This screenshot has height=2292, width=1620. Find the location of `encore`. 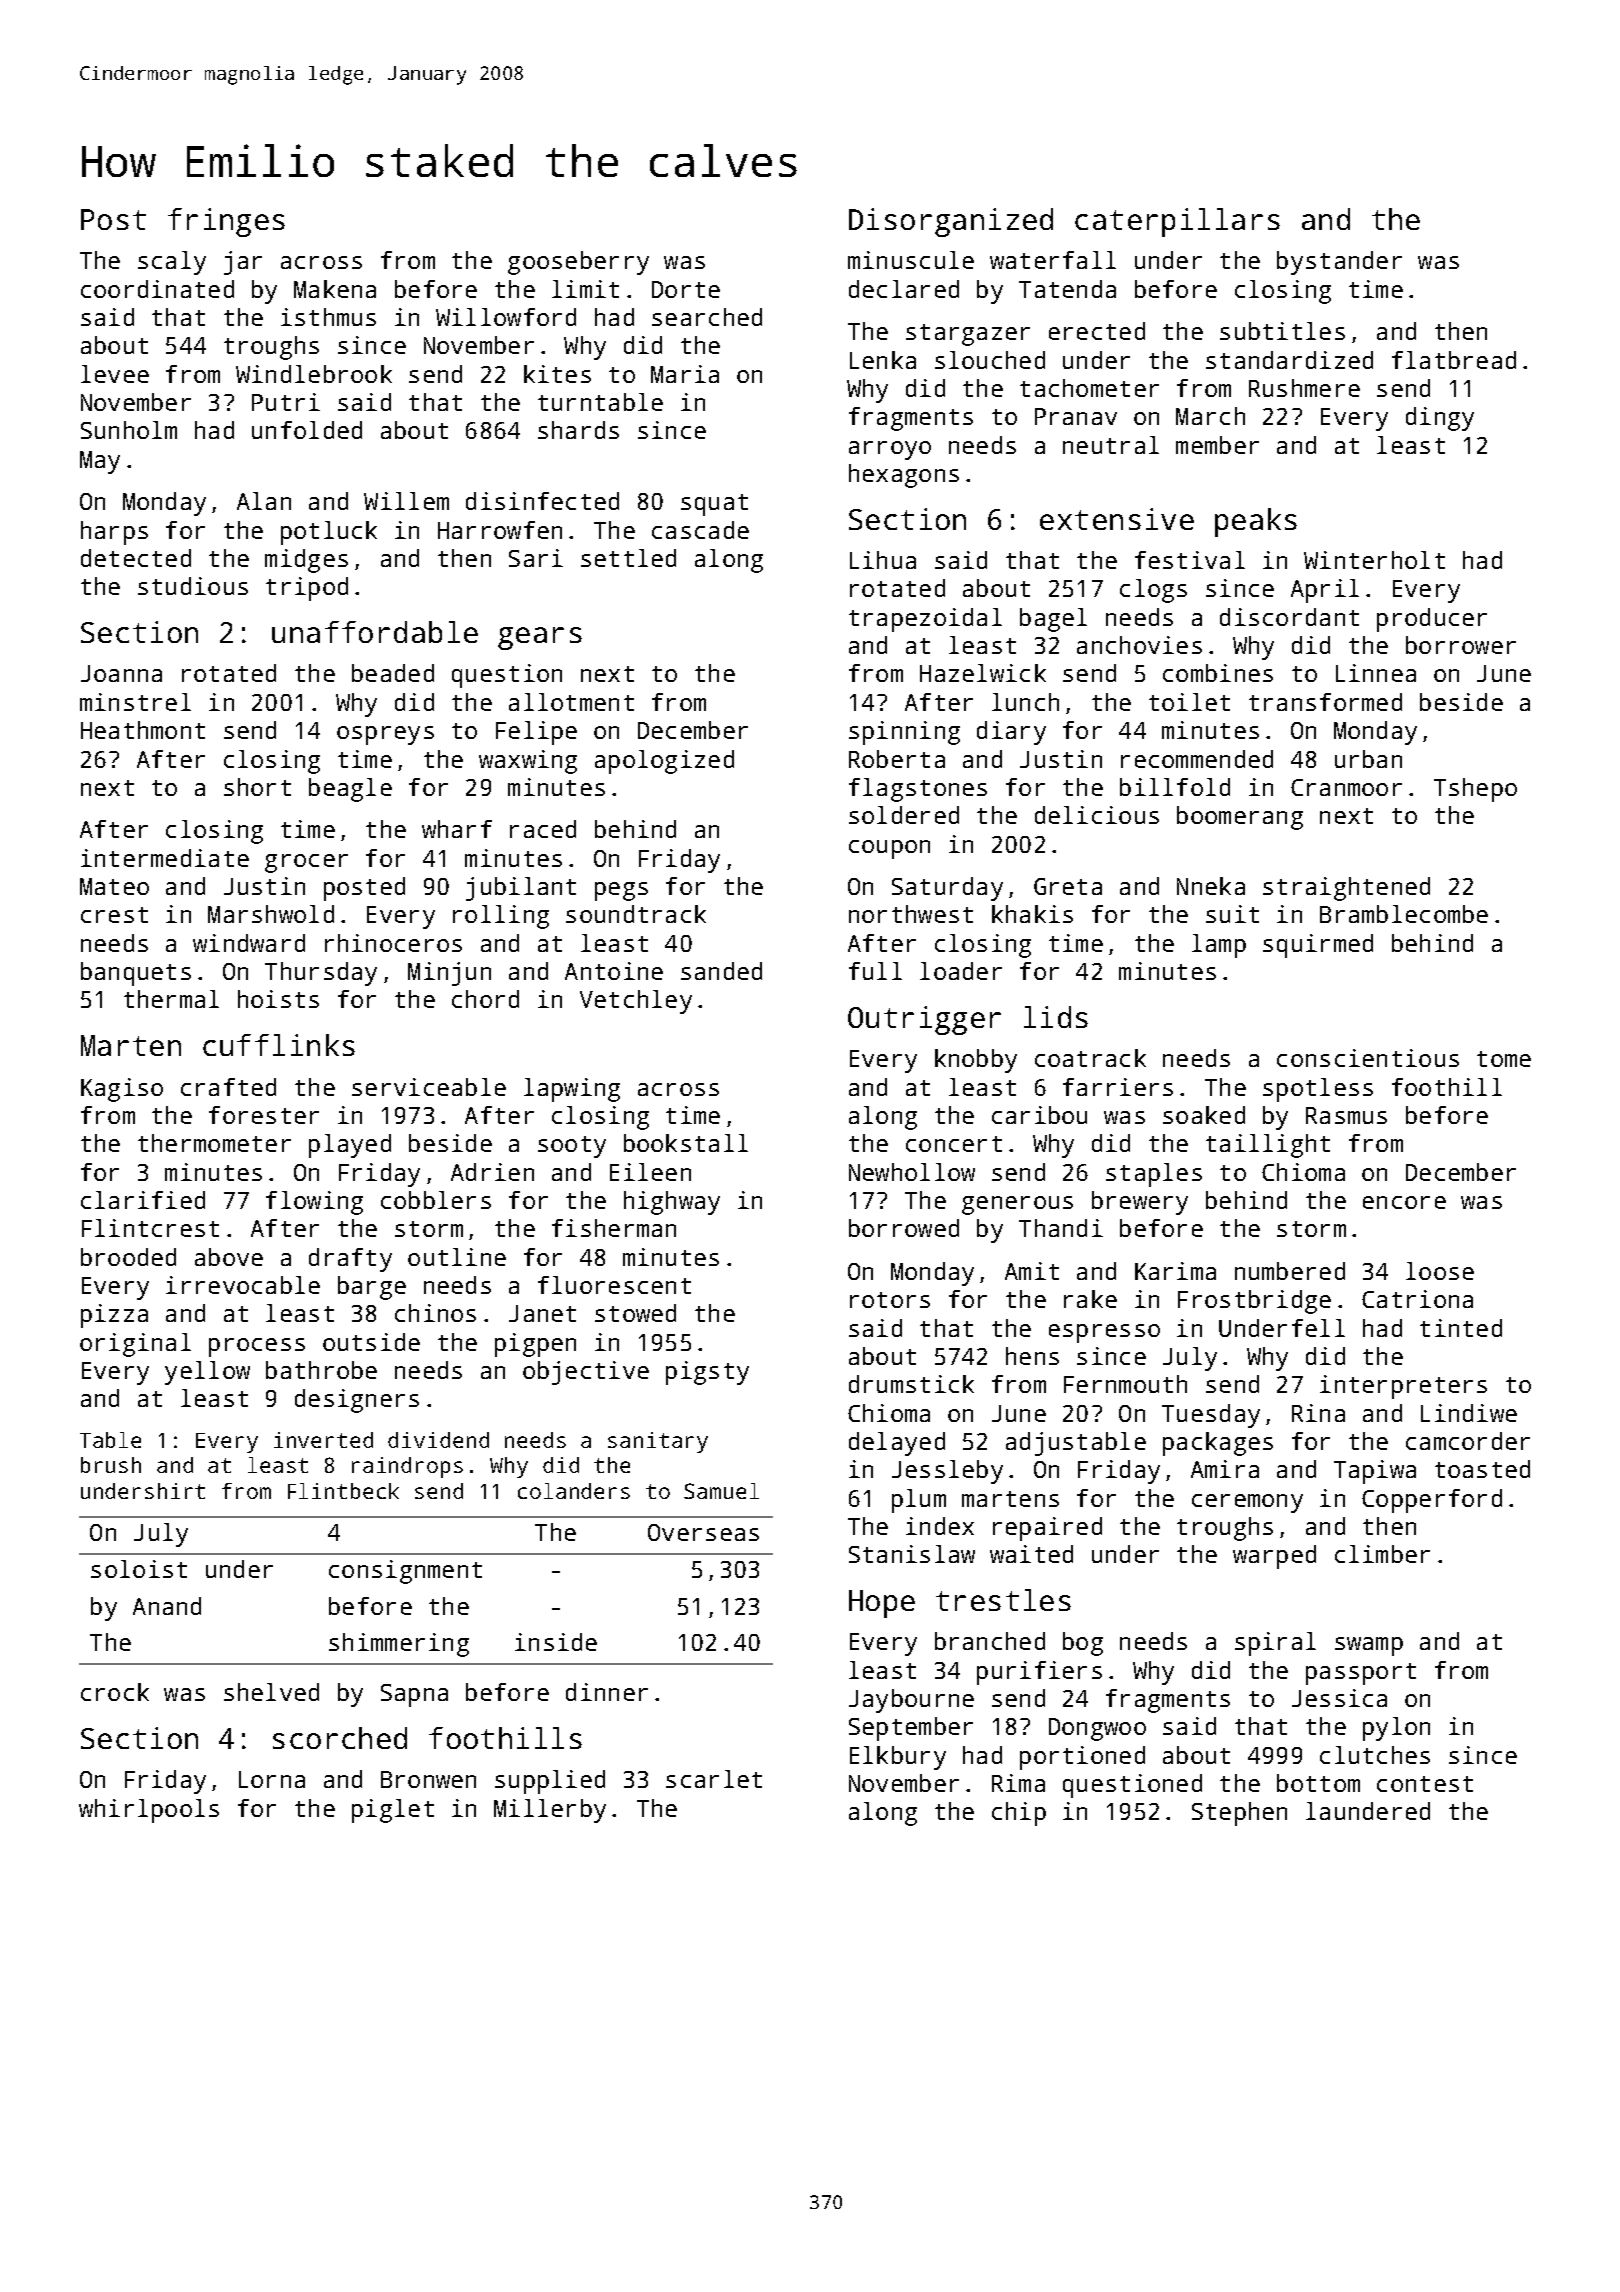

encore is located at coordinates (1404, 1202).
